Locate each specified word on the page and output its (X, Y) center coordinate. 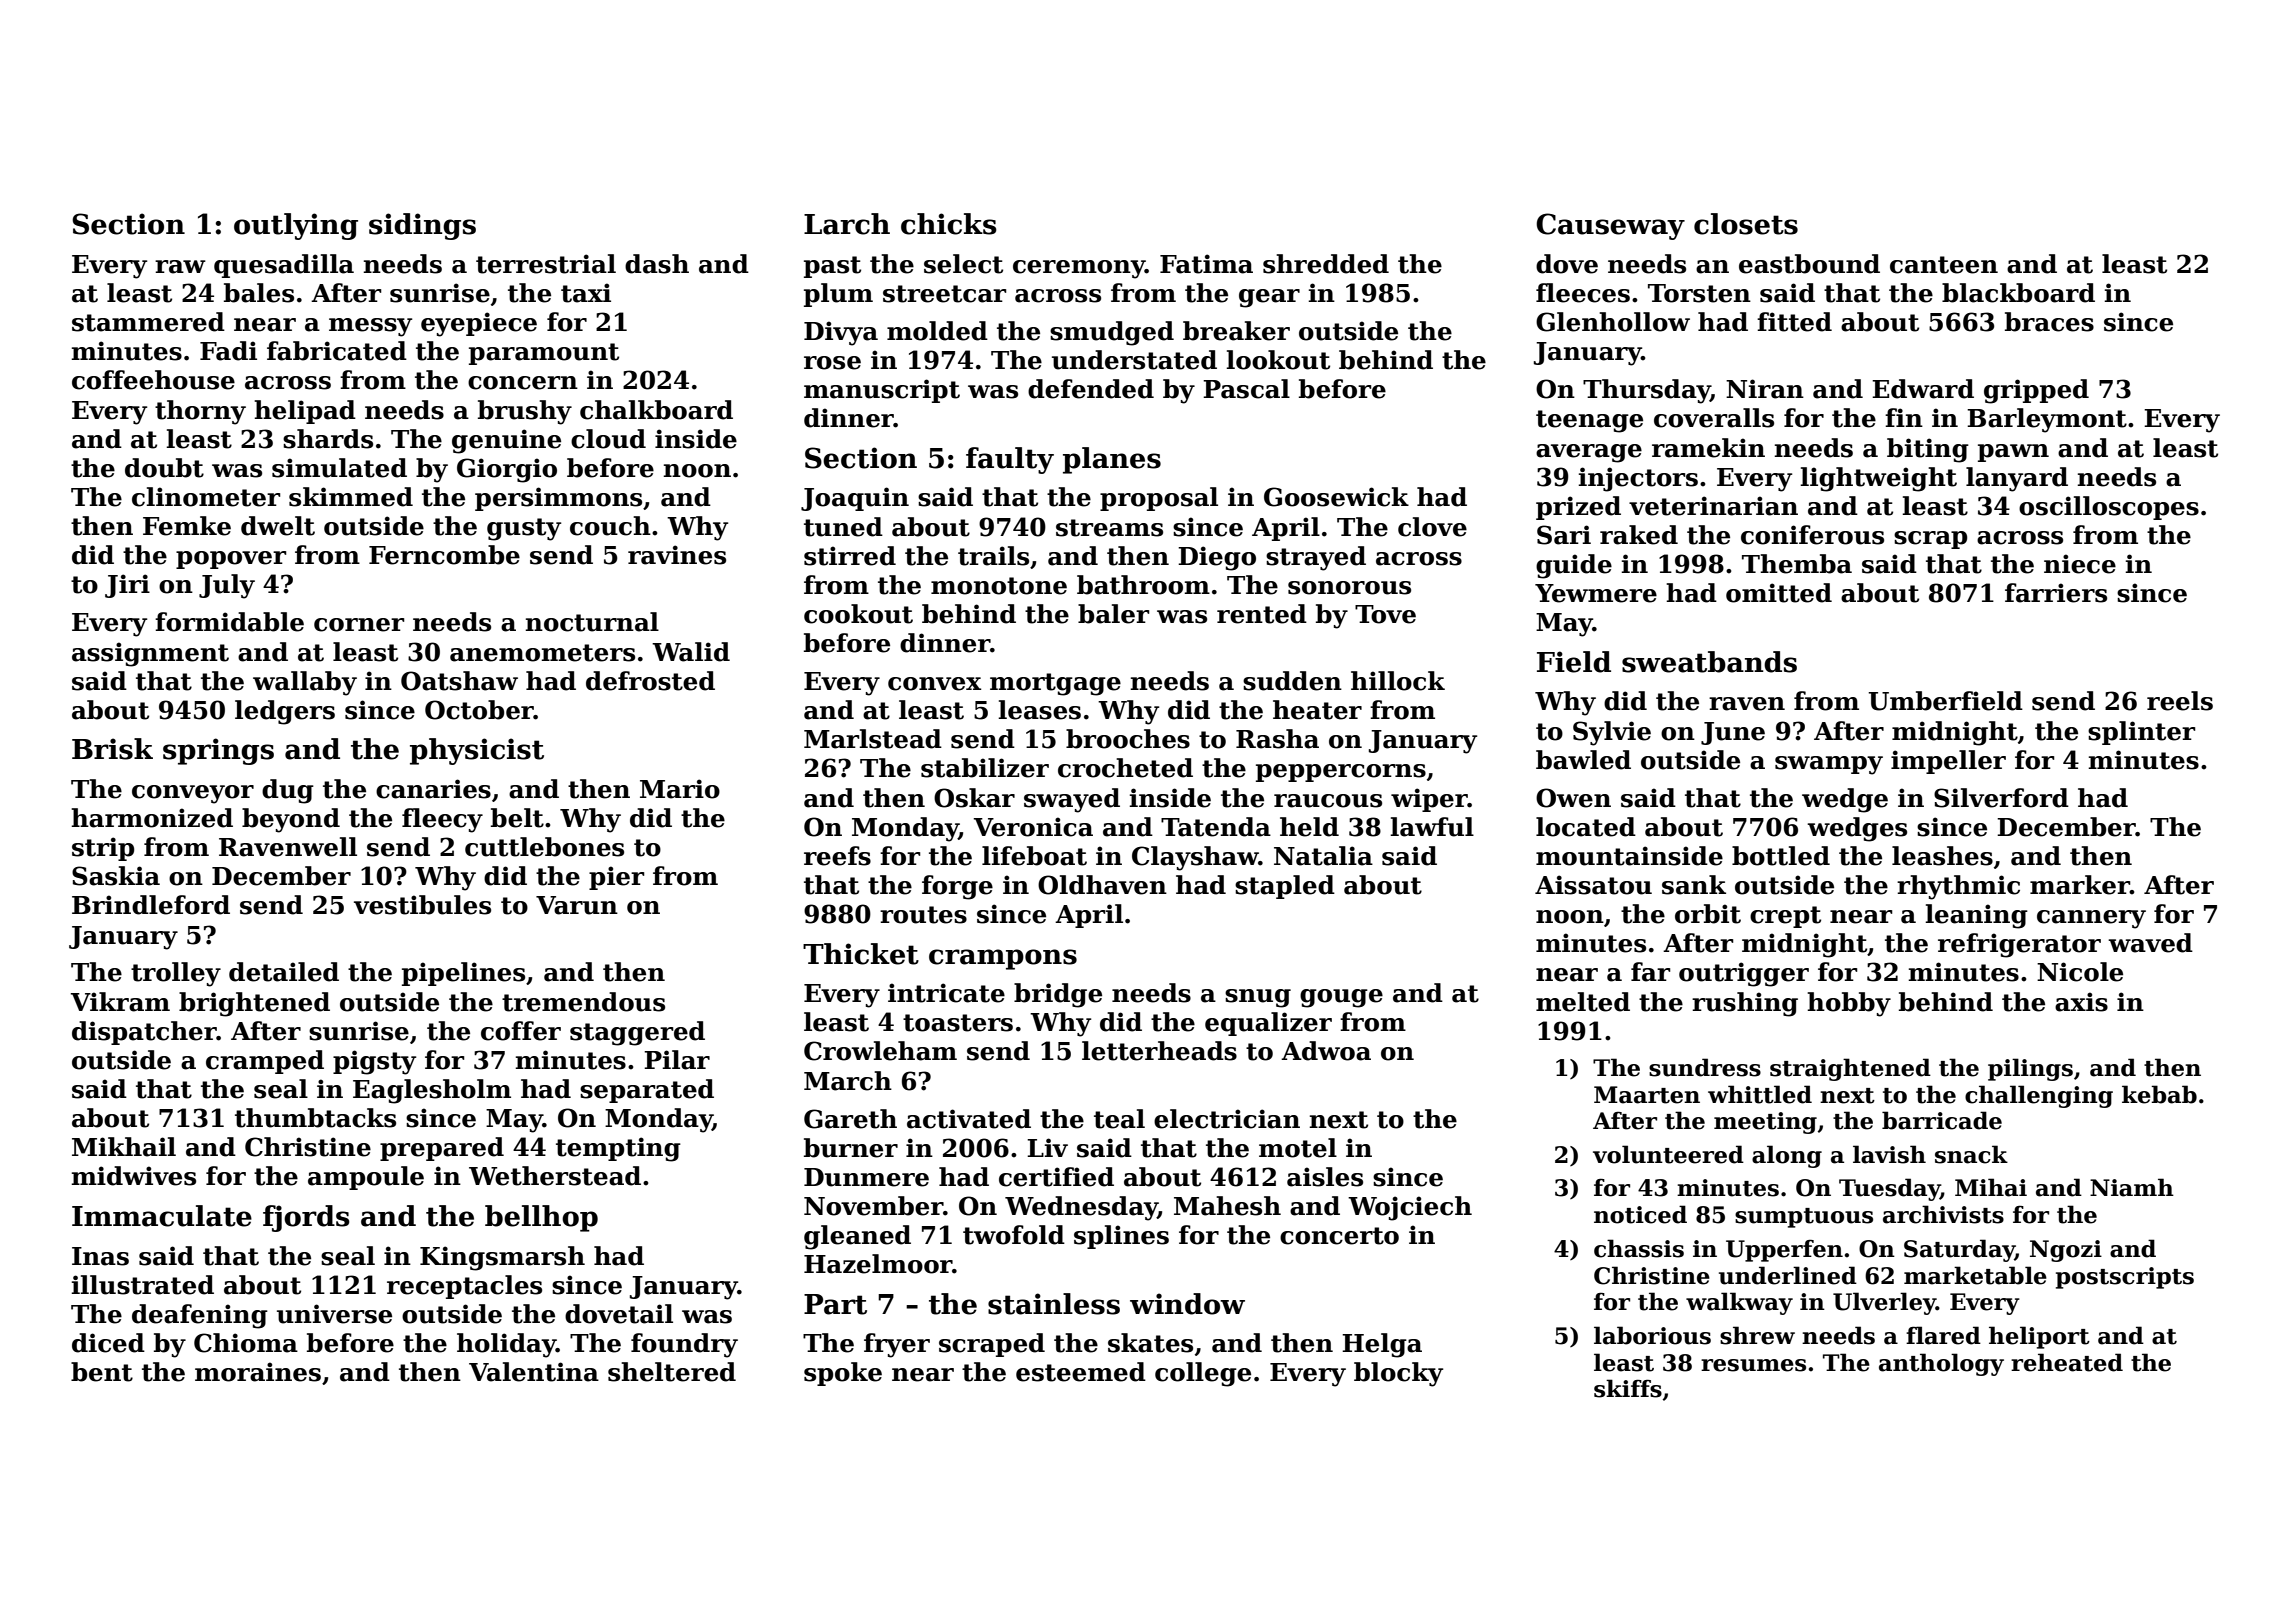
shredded (1326, 264)
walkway (1739, 1303)
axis (2081, 1002)
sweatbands (1709, 662)
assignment (150, 654)
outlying (296, 226)
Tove (1385, 614)
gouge (1341, 998)
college (1203, 1374)
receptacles (464, 1287)
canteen (1944, 265)
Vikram (120, 1002)
